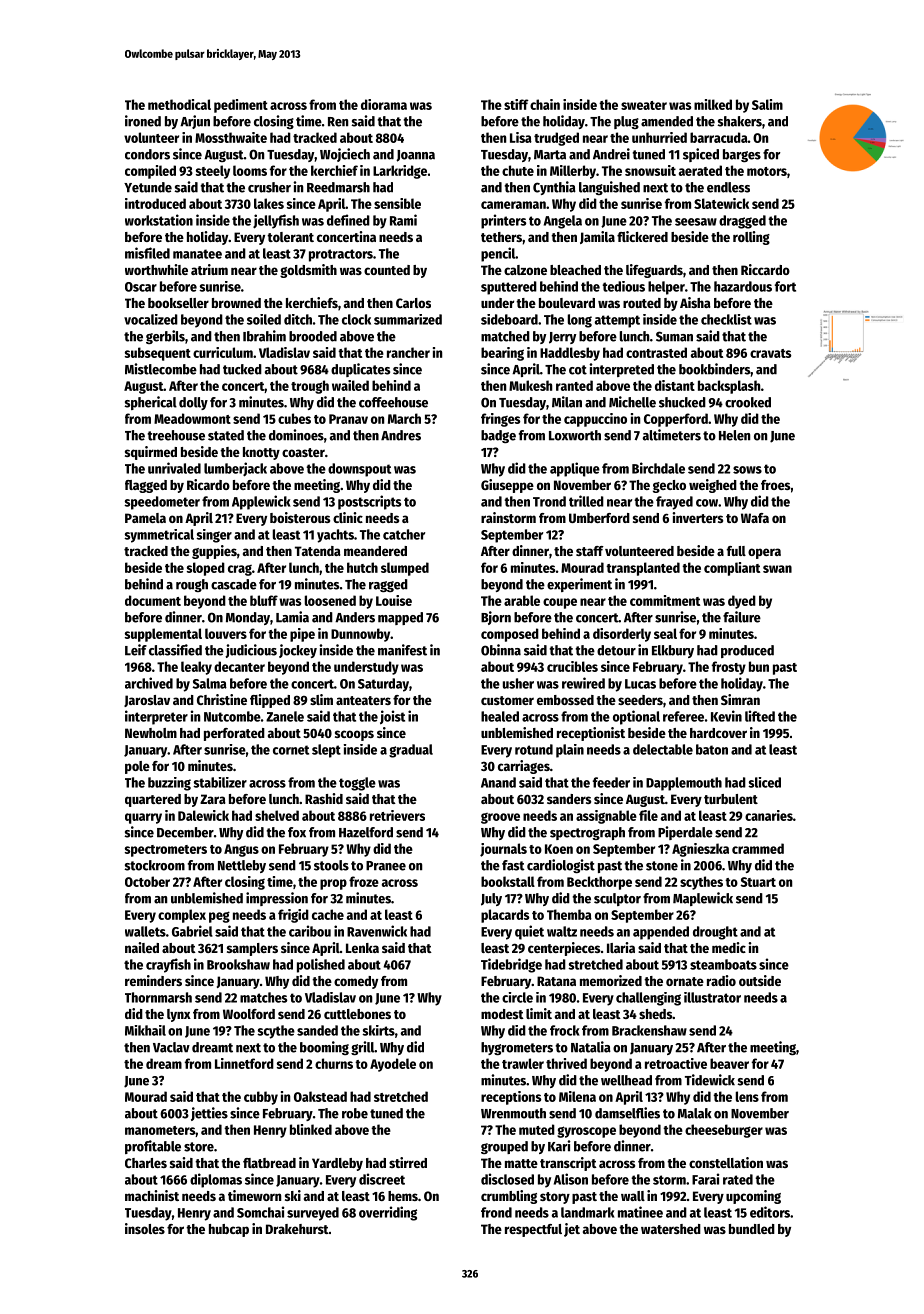 This screenshot has width=924, height=1314. What do you see at coordinates (640, 1212) in the screenshot?
I see `matinee` at bounding box center [640, 1212].
